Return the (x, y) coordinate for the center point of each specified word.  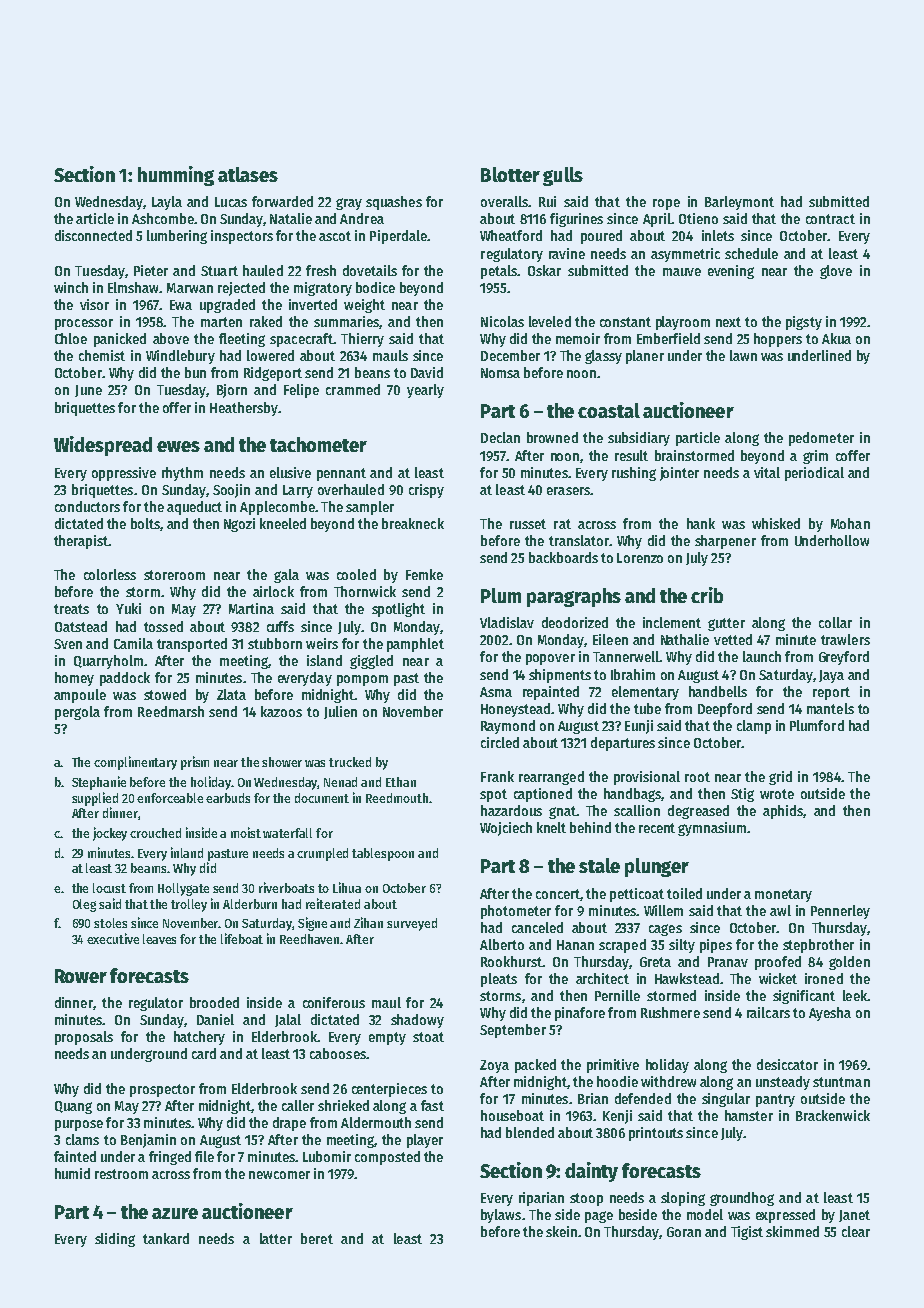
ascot (335, 236)
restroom (121, 1174)
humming (176, 176)
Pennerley (840, 912)
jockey (110, 834)
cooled (356, 574)
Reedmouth (397, 798)
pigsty (804, 323)
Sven (68, 644)
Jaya (831, 676)
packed (535, 1066)
